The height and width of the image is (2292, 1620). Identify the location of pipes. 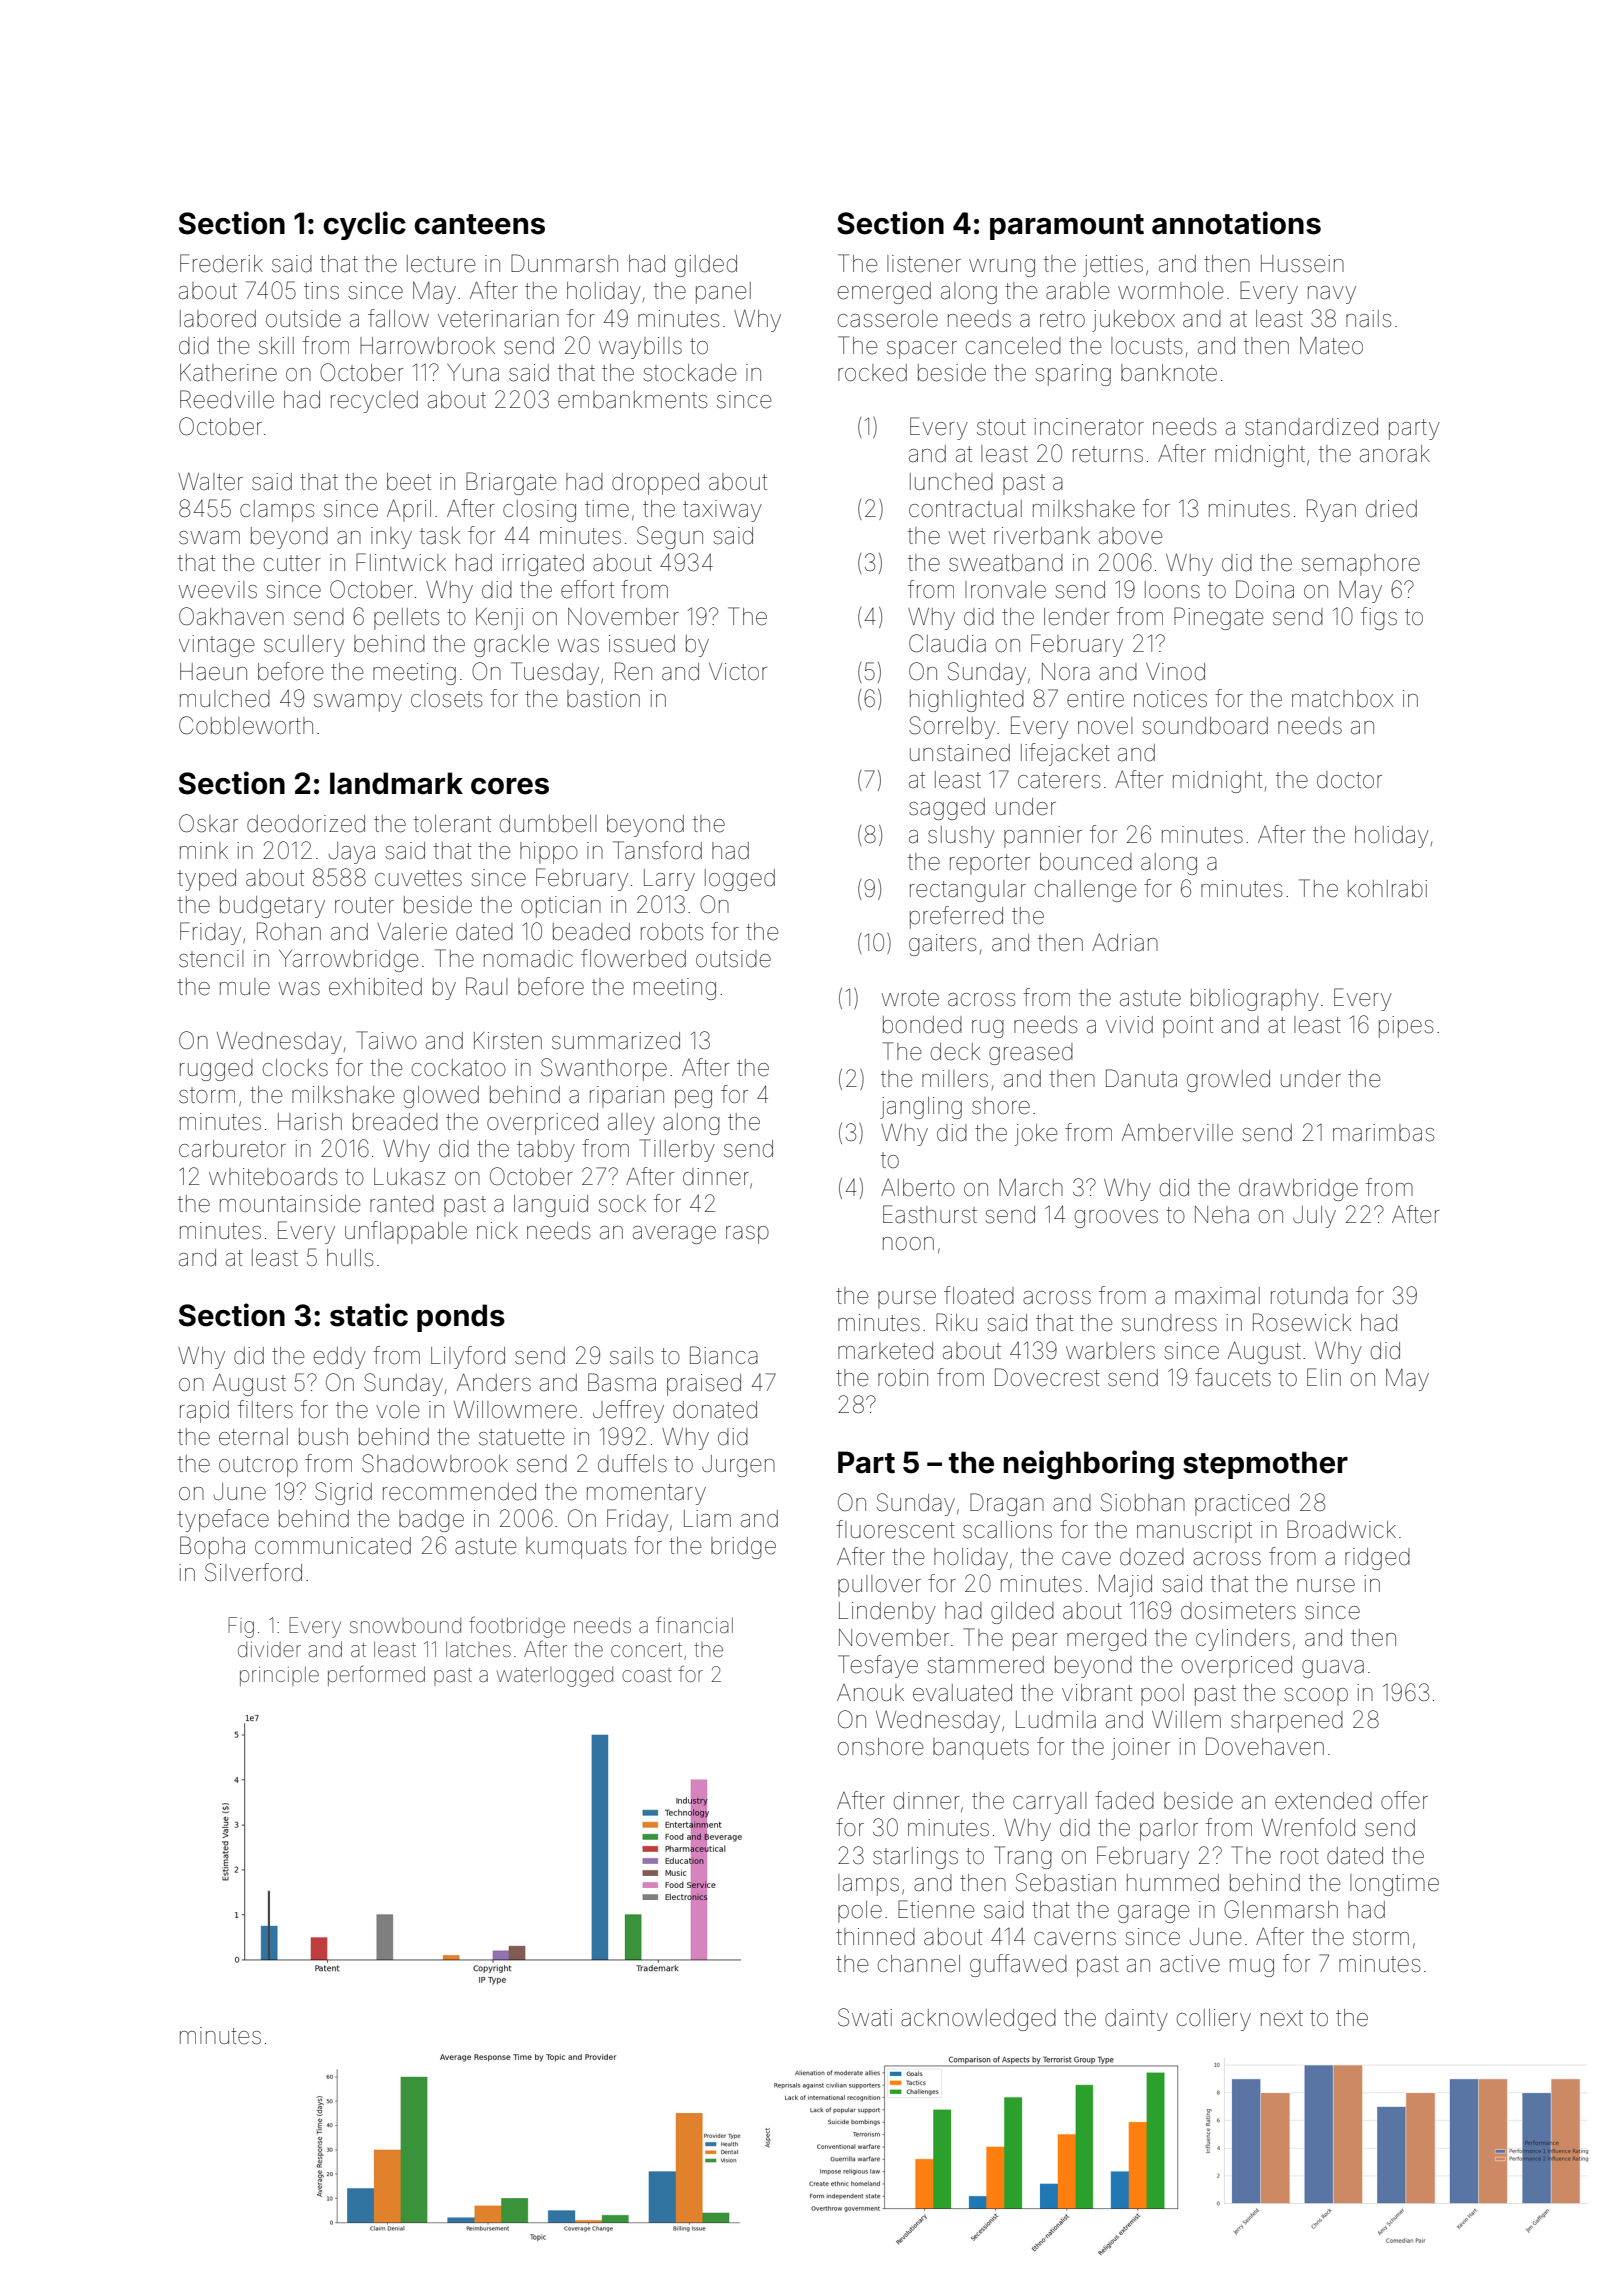
(1406, 1027).
